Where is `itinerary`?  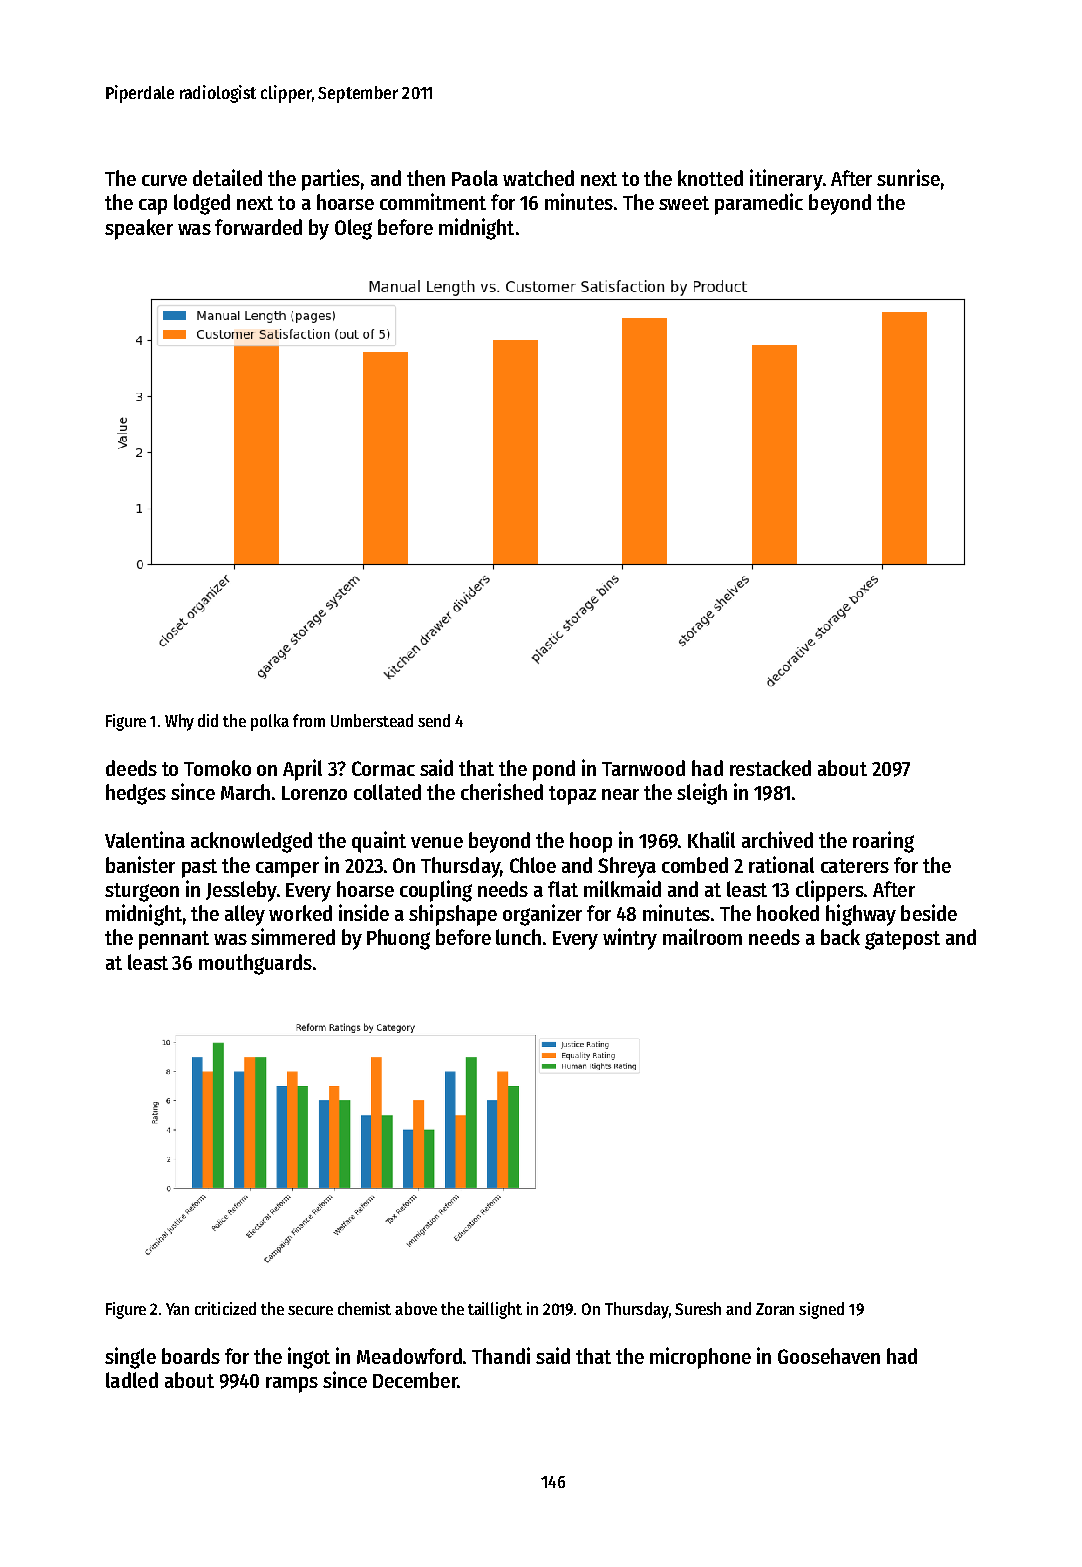 itinerary is located at coordinates (786, 180).
